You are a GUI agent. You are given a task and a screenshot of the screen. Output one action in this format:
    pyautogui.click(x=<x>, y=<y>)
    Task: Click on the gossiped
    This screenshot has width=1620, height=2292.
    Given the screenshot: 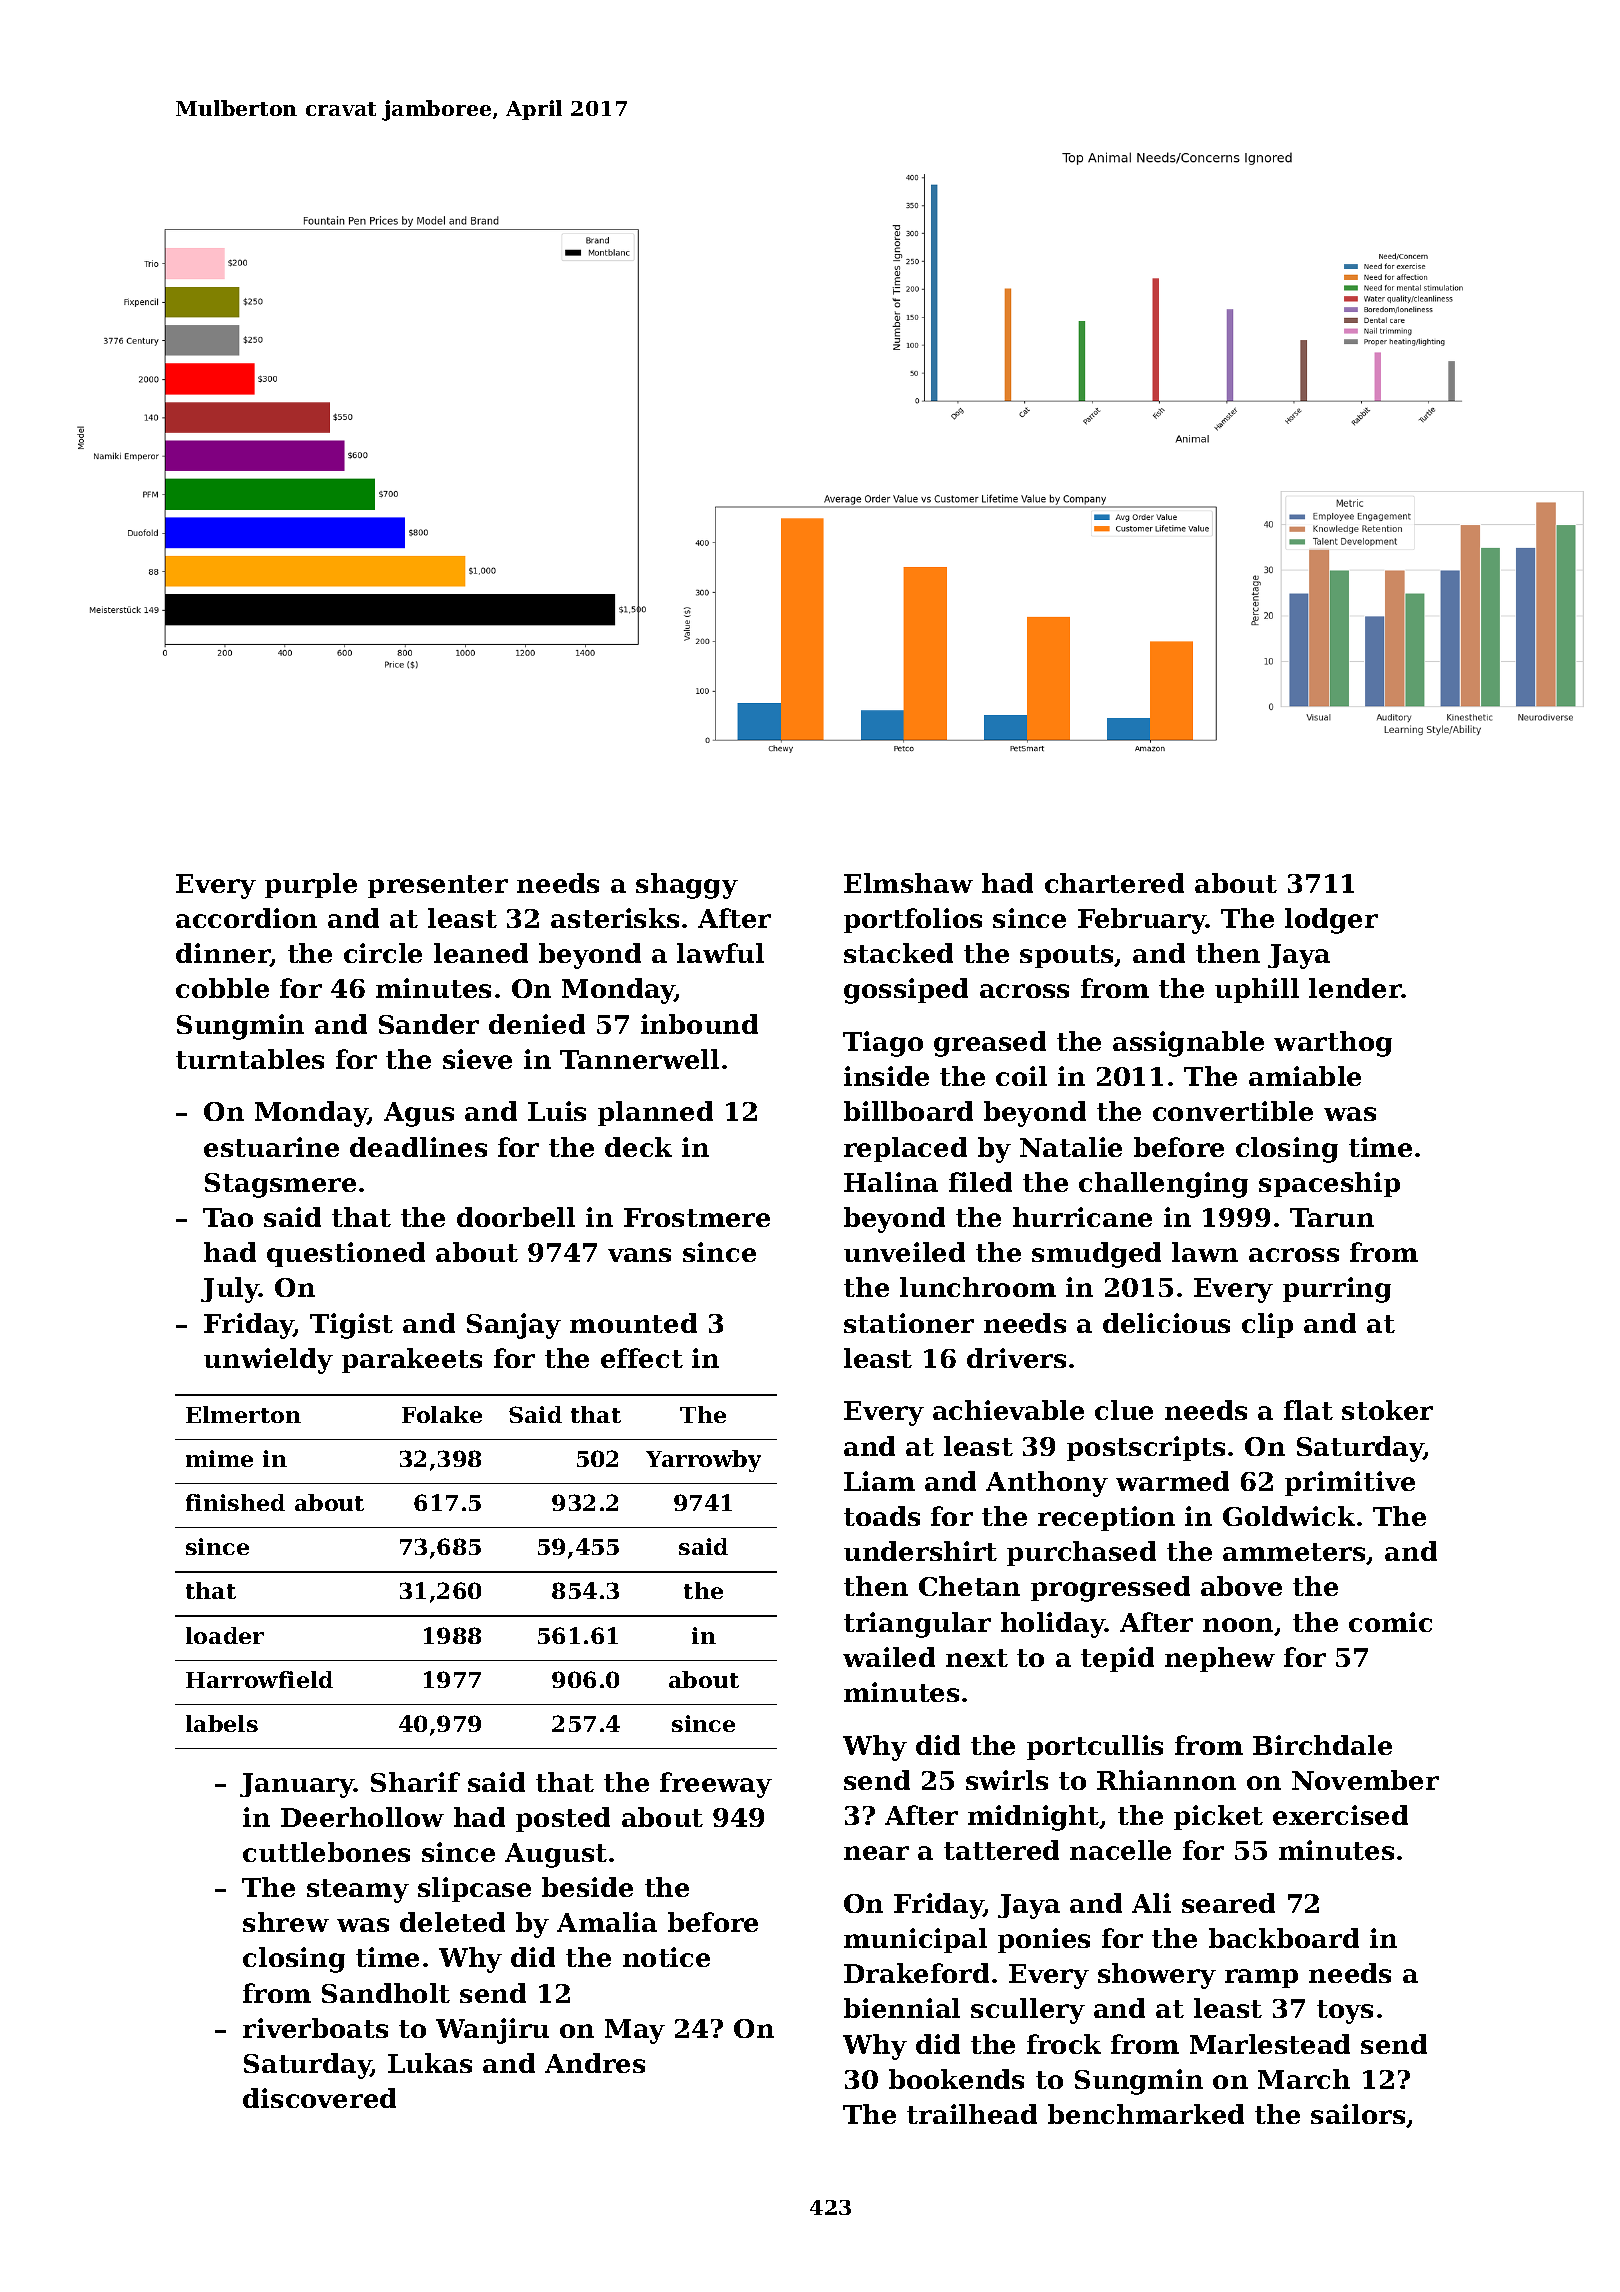 What is the action you would take?
    pyautogui.click(x=906, y=991)
